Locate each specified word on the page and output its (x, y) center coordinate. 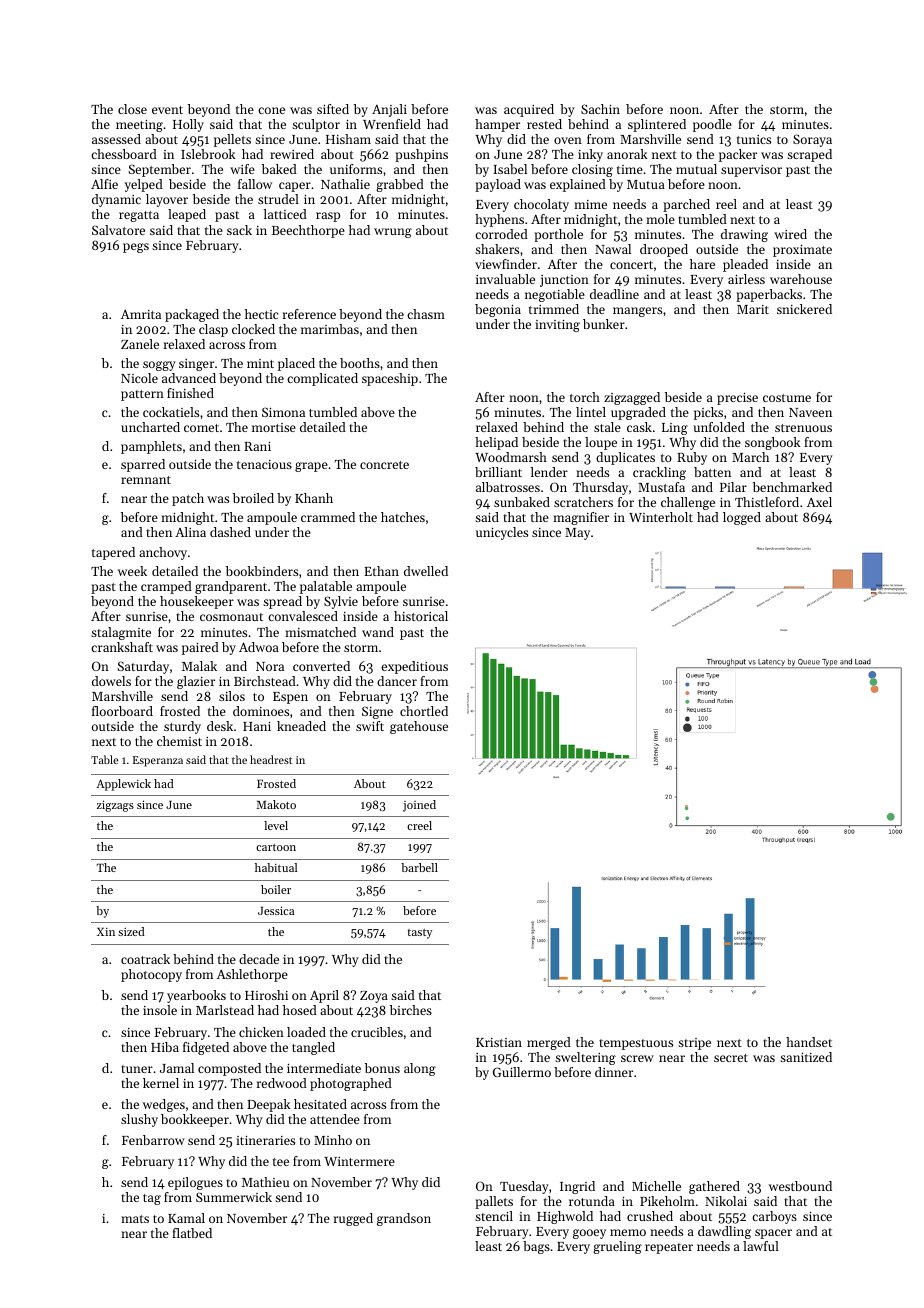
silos (232, 696)
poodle (712, 125)
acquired (529, 110)
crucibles (377, 1032)
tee (281, 1162)
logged (742, 518)
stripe (694, 1044)
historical (421, 616)
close (132, 109)
